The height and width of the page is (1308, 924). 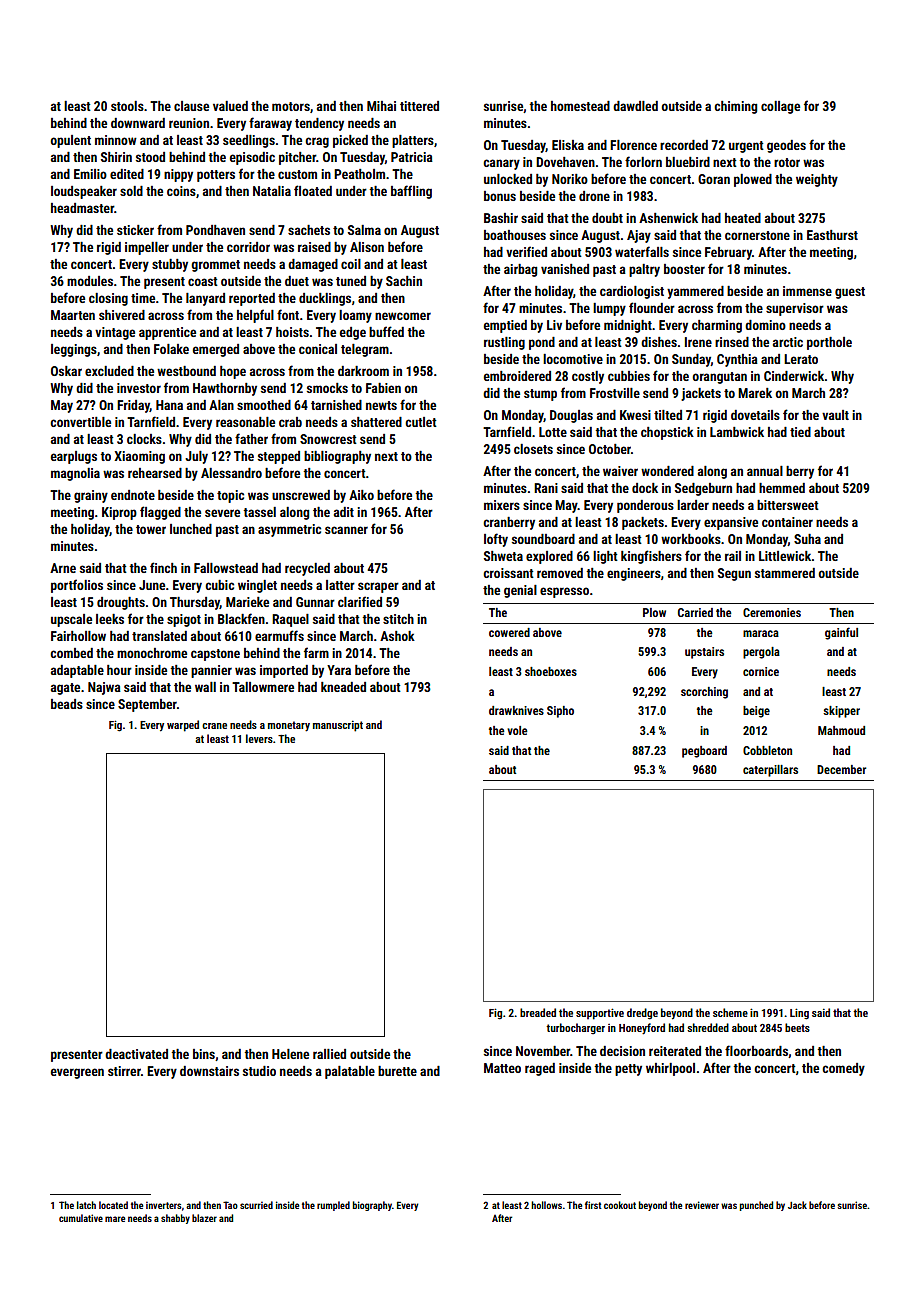 What do you see at coordinates (77, 1073) in the page?
I see `evergreen` at bounding box center [77, 1073].
